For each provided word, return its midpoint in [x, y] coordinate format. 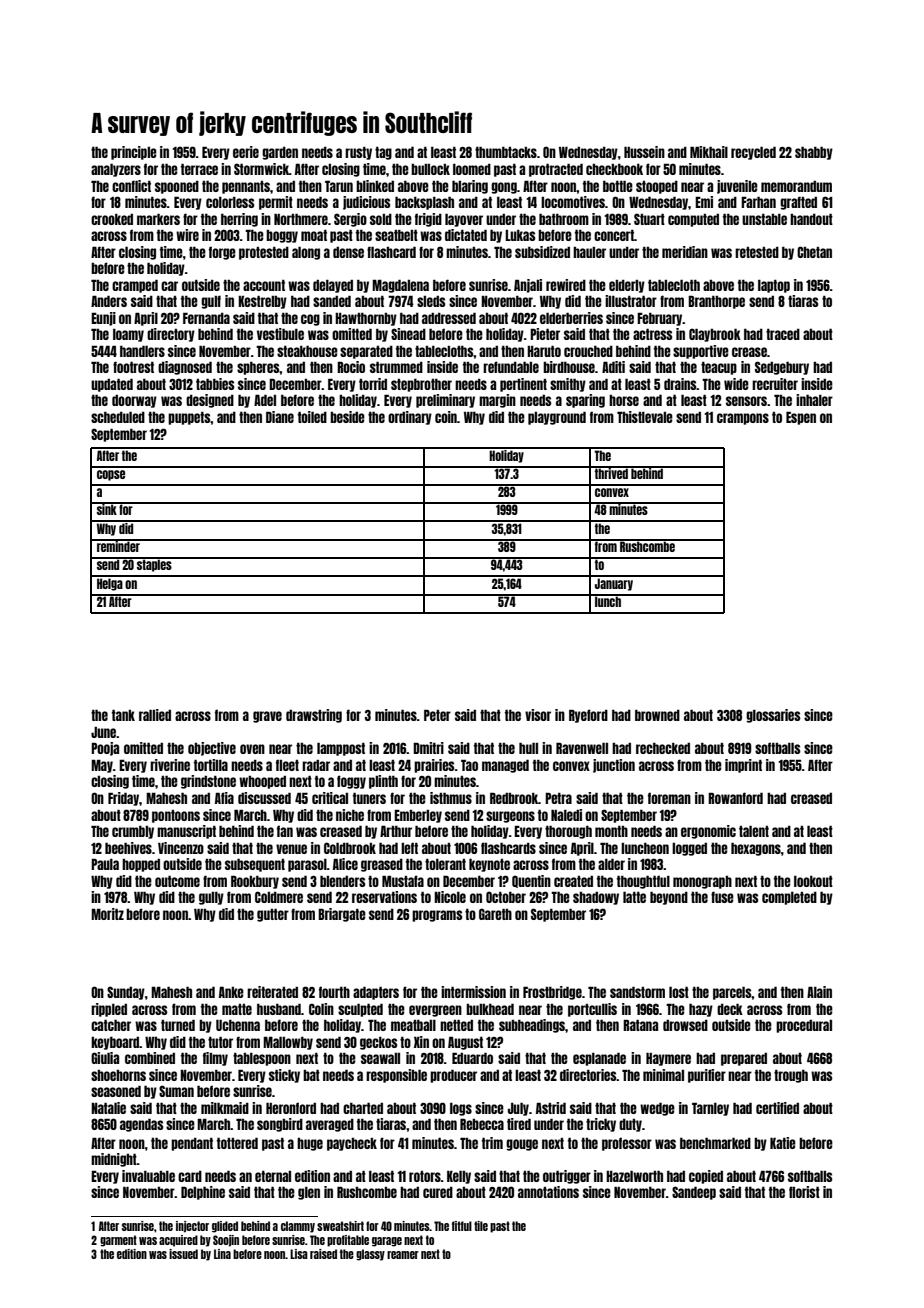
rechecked [663, 748]
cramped [135, 286]
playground [557, 418]
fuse [722, 897]
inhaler [814, 400]
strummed [396, 367]
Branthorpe [716, 302]
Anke [231, 992]
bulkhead [490, 1009]
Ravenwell [582, 748]
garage [387, 1242]
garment [118, 1241]
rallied [155, 715]
